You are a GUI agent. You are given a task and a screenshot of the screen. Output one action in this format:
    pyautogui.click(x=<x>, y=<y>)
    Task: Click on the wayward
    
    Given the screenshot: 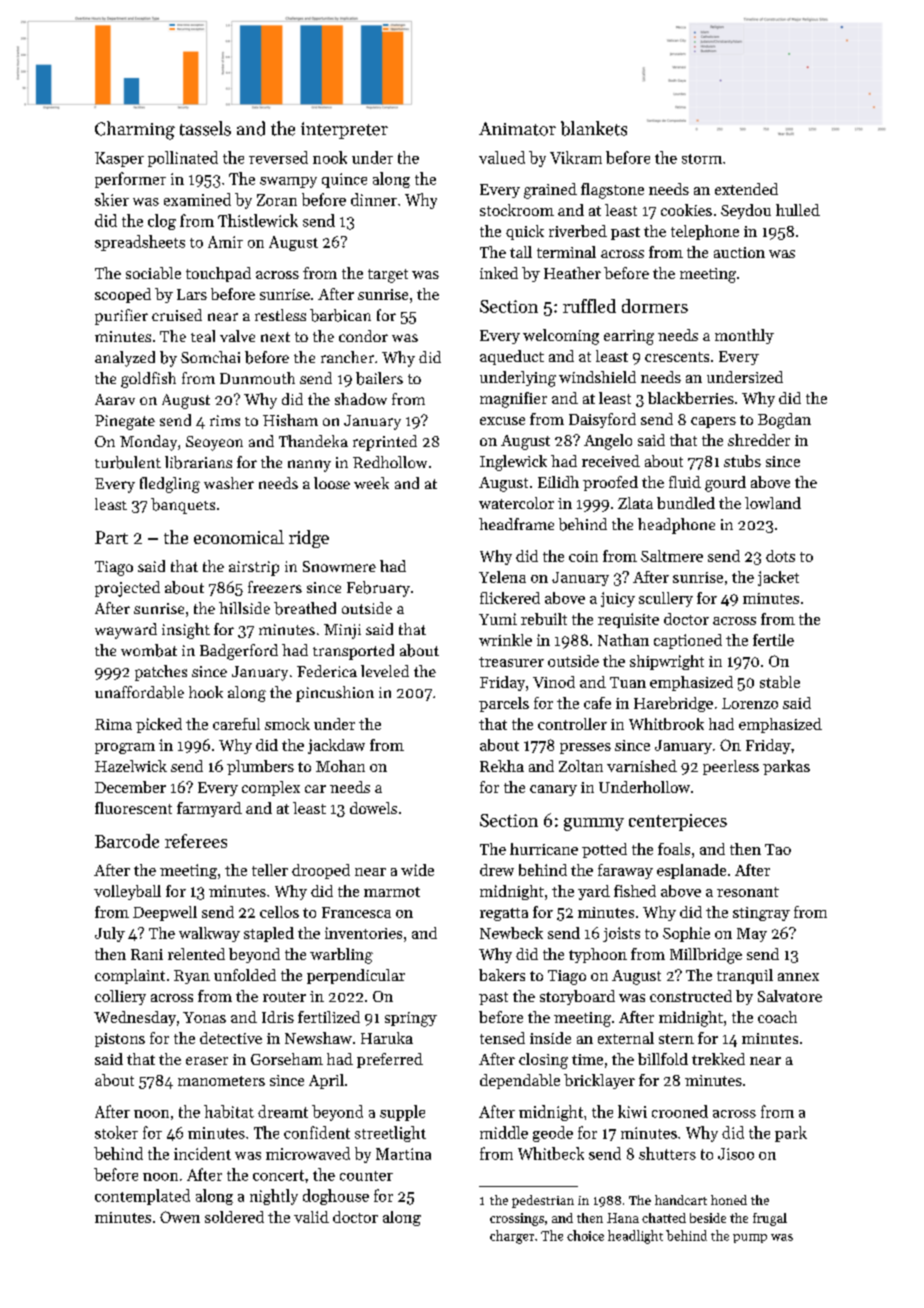 What is the action you would take?
    pyautogui.click(x=126, y=631)
